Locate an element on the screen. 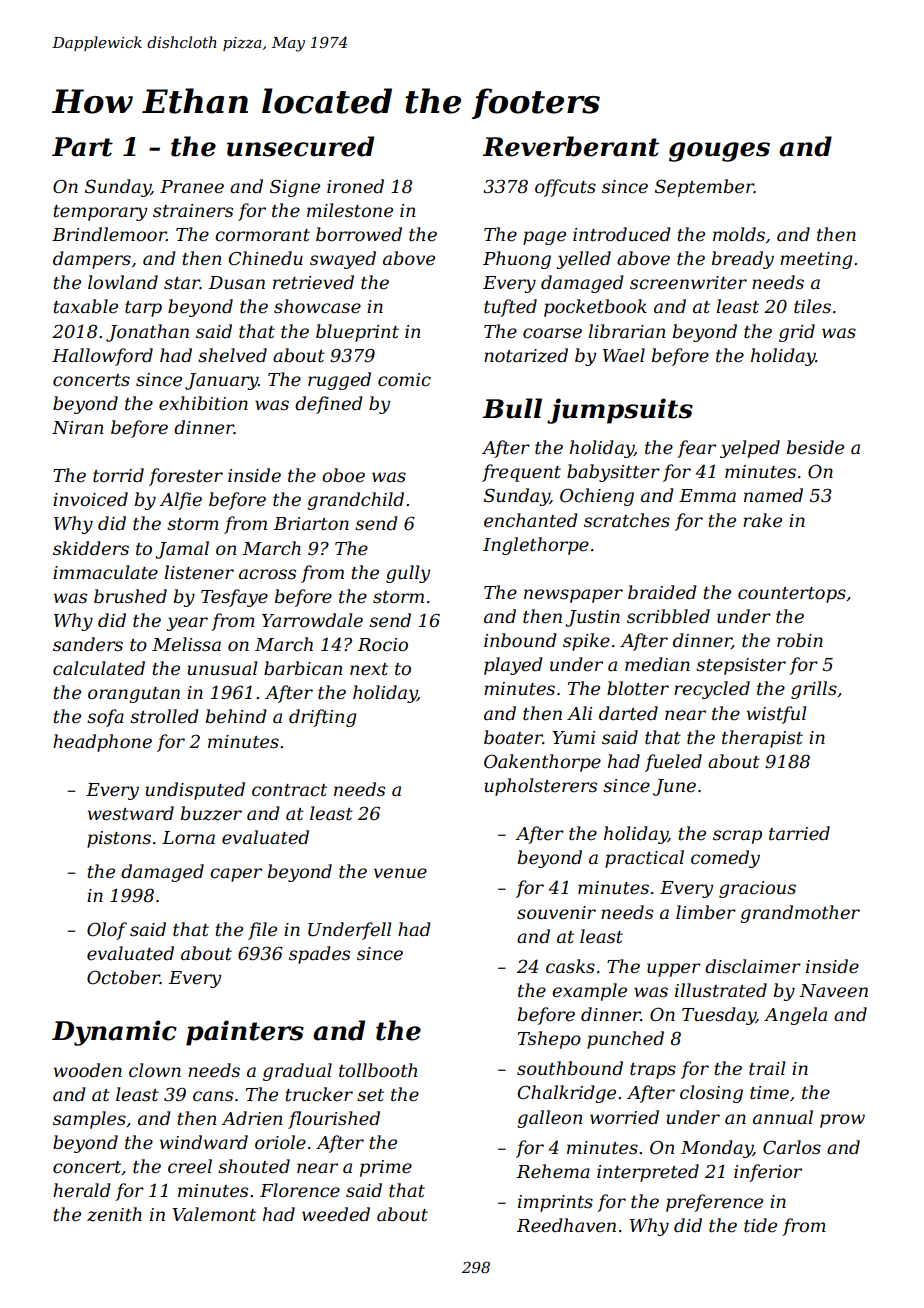 The image size is (924, 1308). zenith is located at coordinates (114, 1214).
